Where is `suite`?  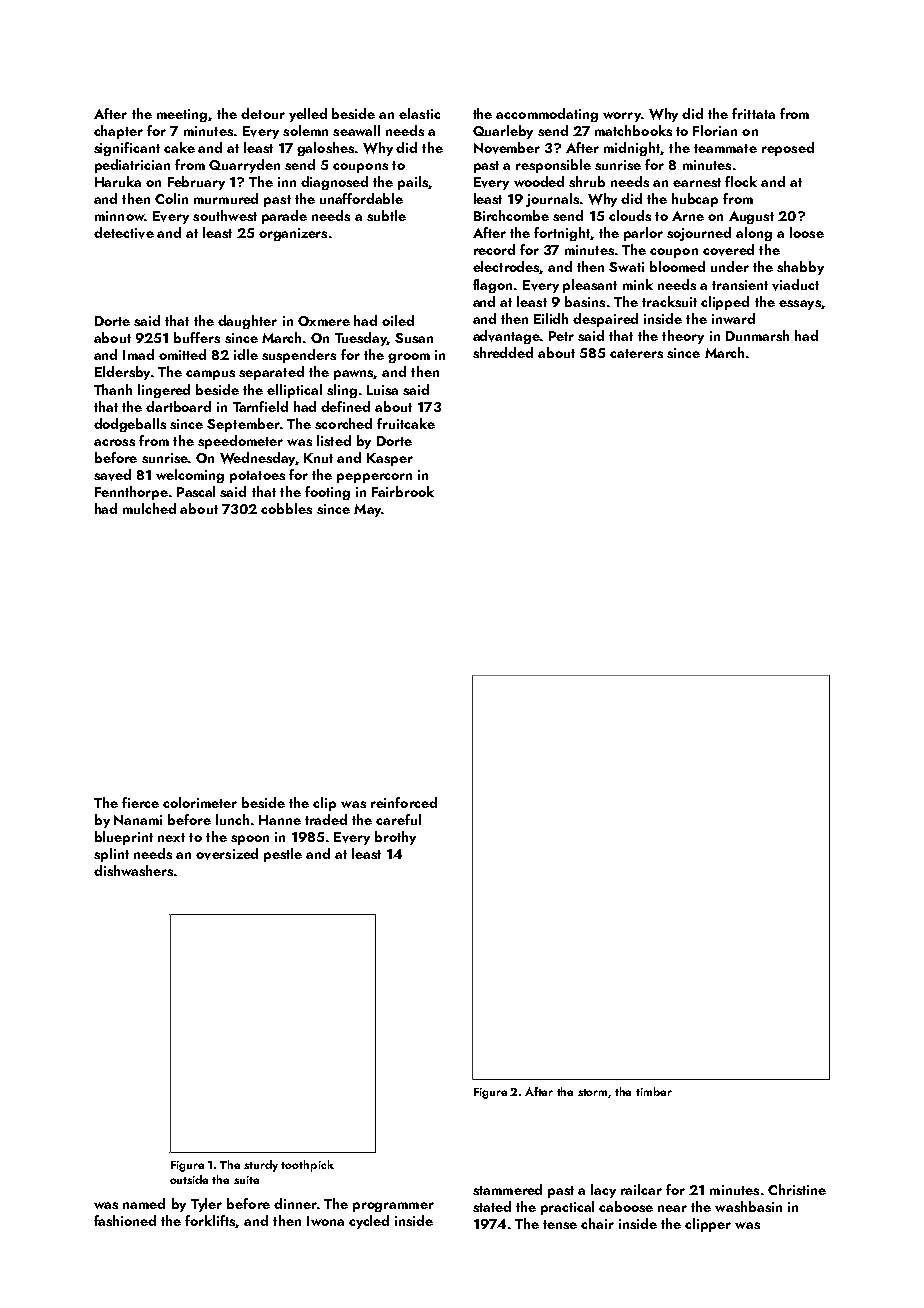
suite is located at coordinates (246, 1180).
